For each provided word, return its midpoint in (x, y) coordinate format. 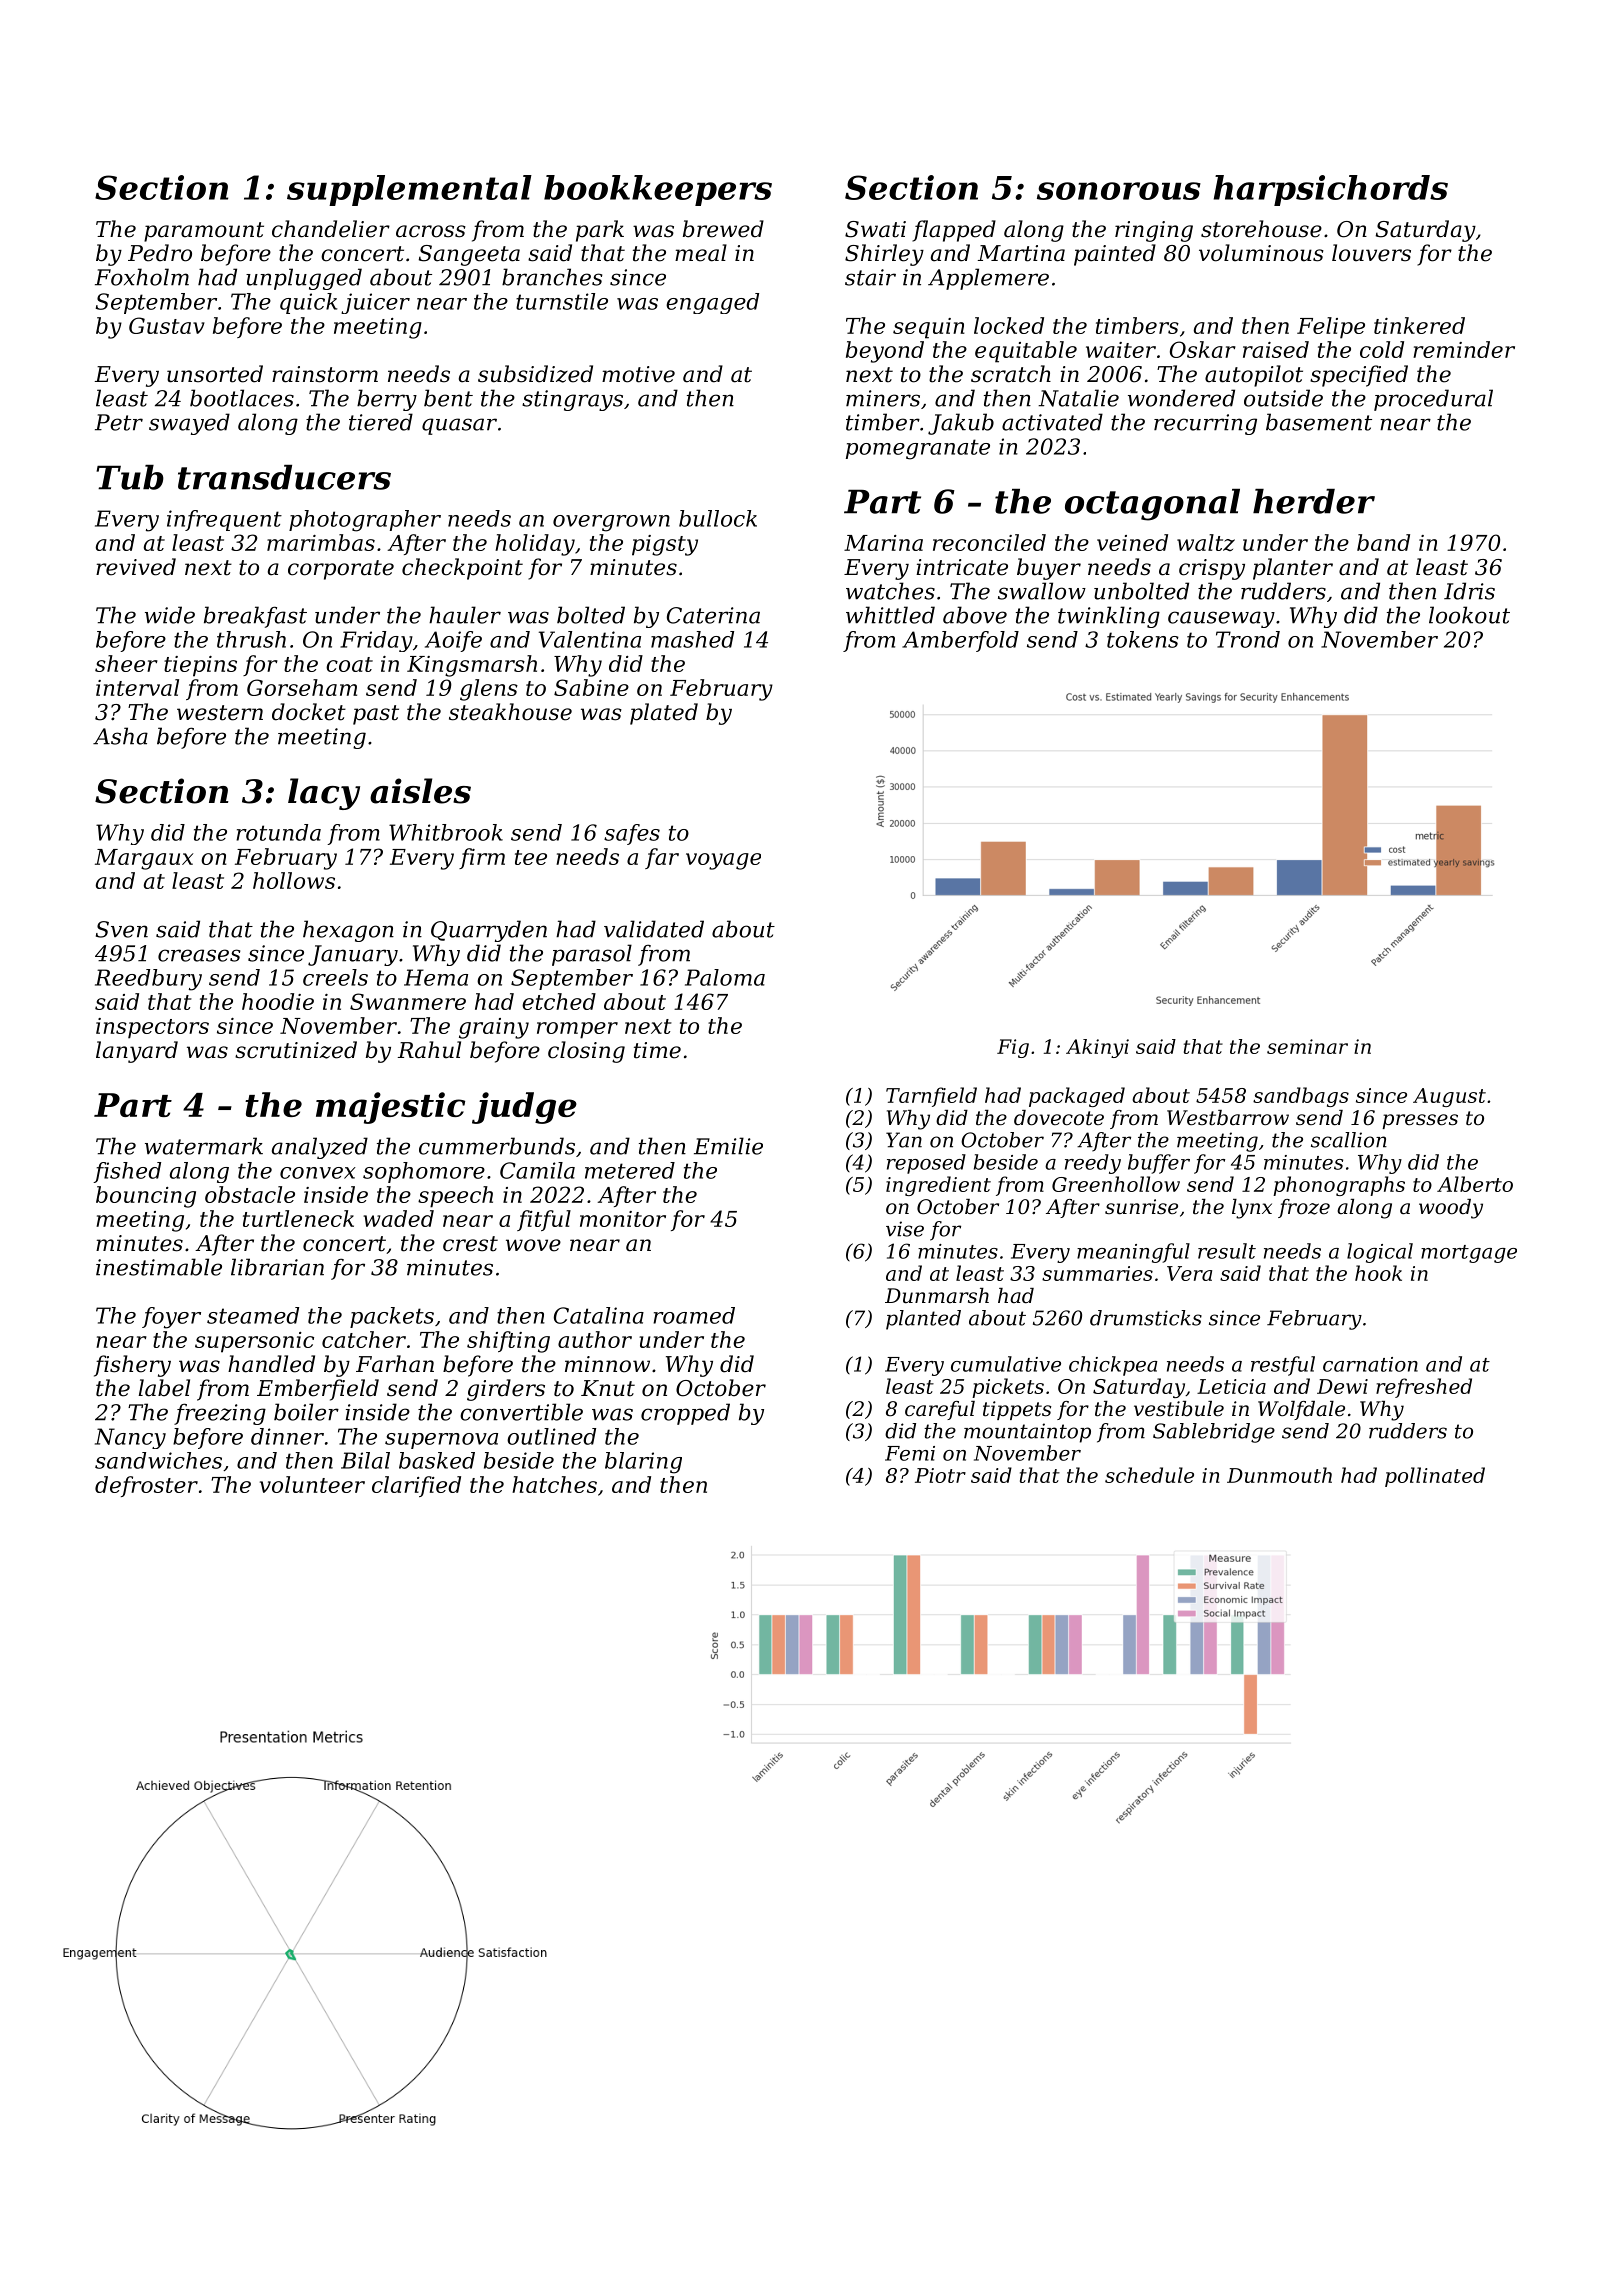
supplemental (409, 190)
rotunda (278, 832)
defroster (146, 1486)
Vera (1189, 1273)
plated (664, 714)
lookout (1469, 615)
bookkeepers (658, 190)
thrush (251, 639)
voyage (723, 861)
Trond (1248, 639)
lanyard (137, 1052)
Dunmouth (1279, 1475)
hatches (554, 1484)
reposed (926, 1164)
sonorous (1119, 191)
